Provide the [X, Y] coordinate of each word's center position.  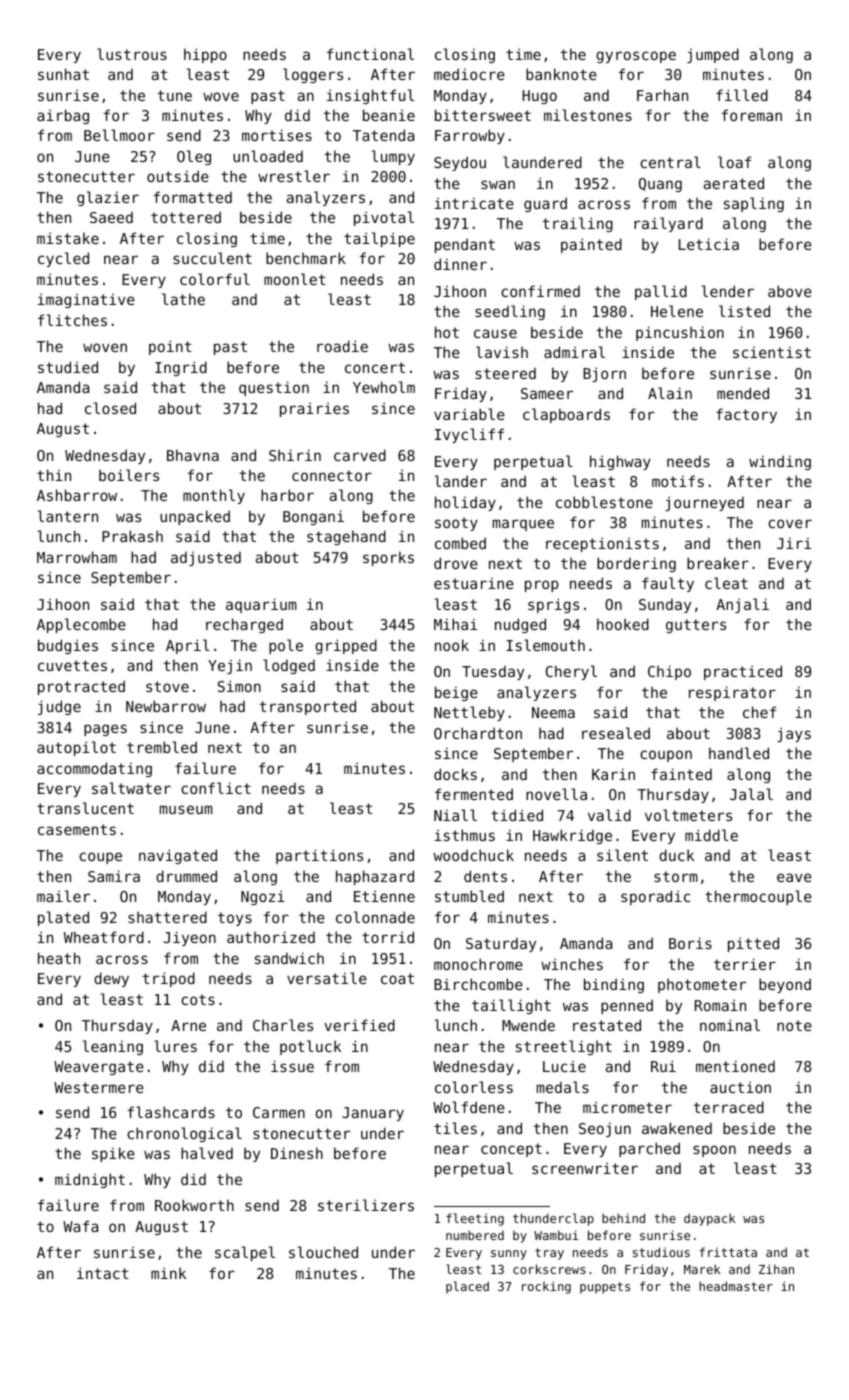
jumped [713, 55]
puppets [605, 1288]
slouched [323, 1252]
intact [103, 1273]
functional [370, 54]
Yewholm [384, 387]
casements [77, 829]
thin [54, 475]
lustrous [132, 54]
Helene [677, 311]
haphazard [375, 877]
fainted [681, 774]
